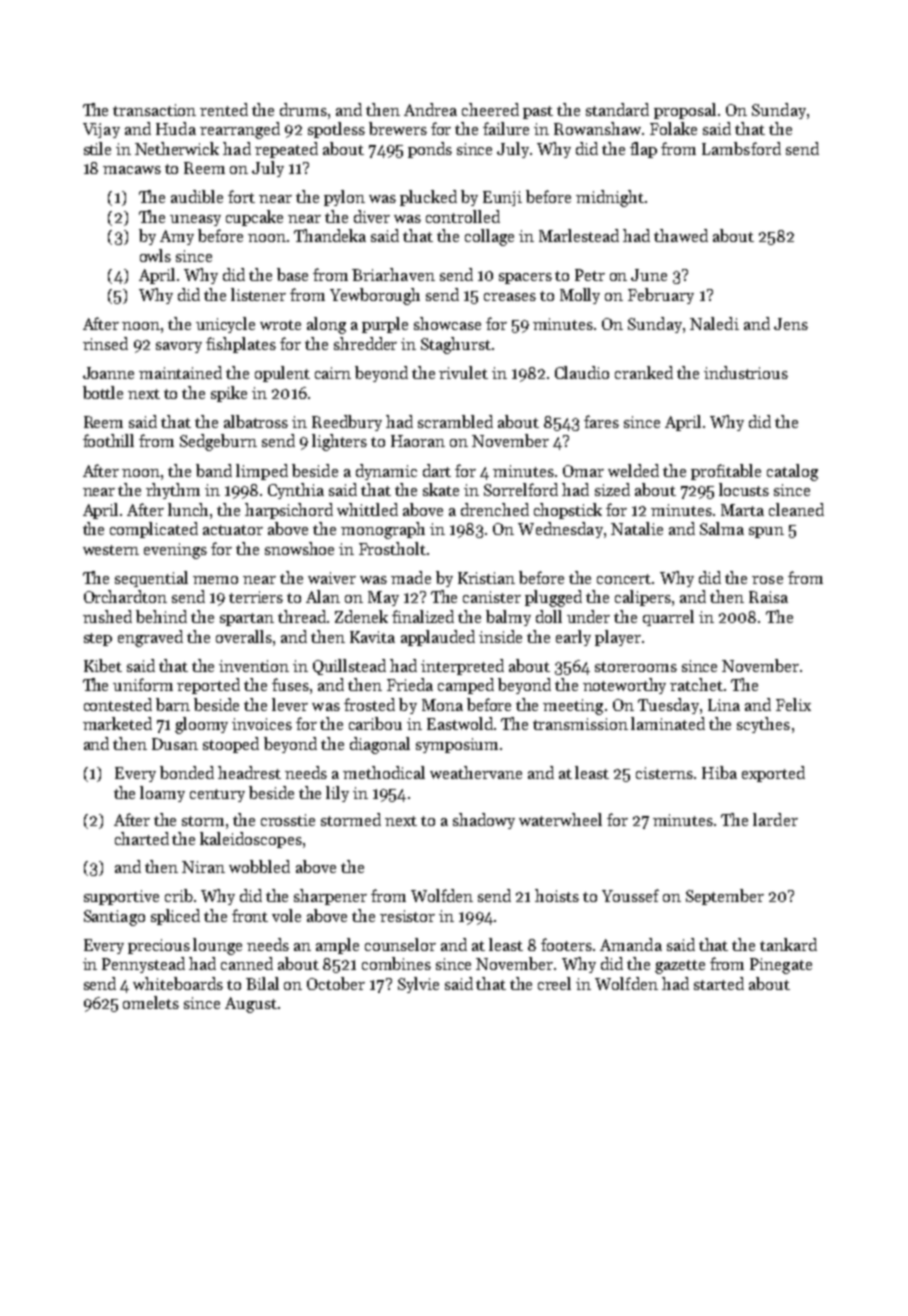 Image resolution: width=908 pixels, height=1316 pixels. I want to click on exported, so click(773, 774).
